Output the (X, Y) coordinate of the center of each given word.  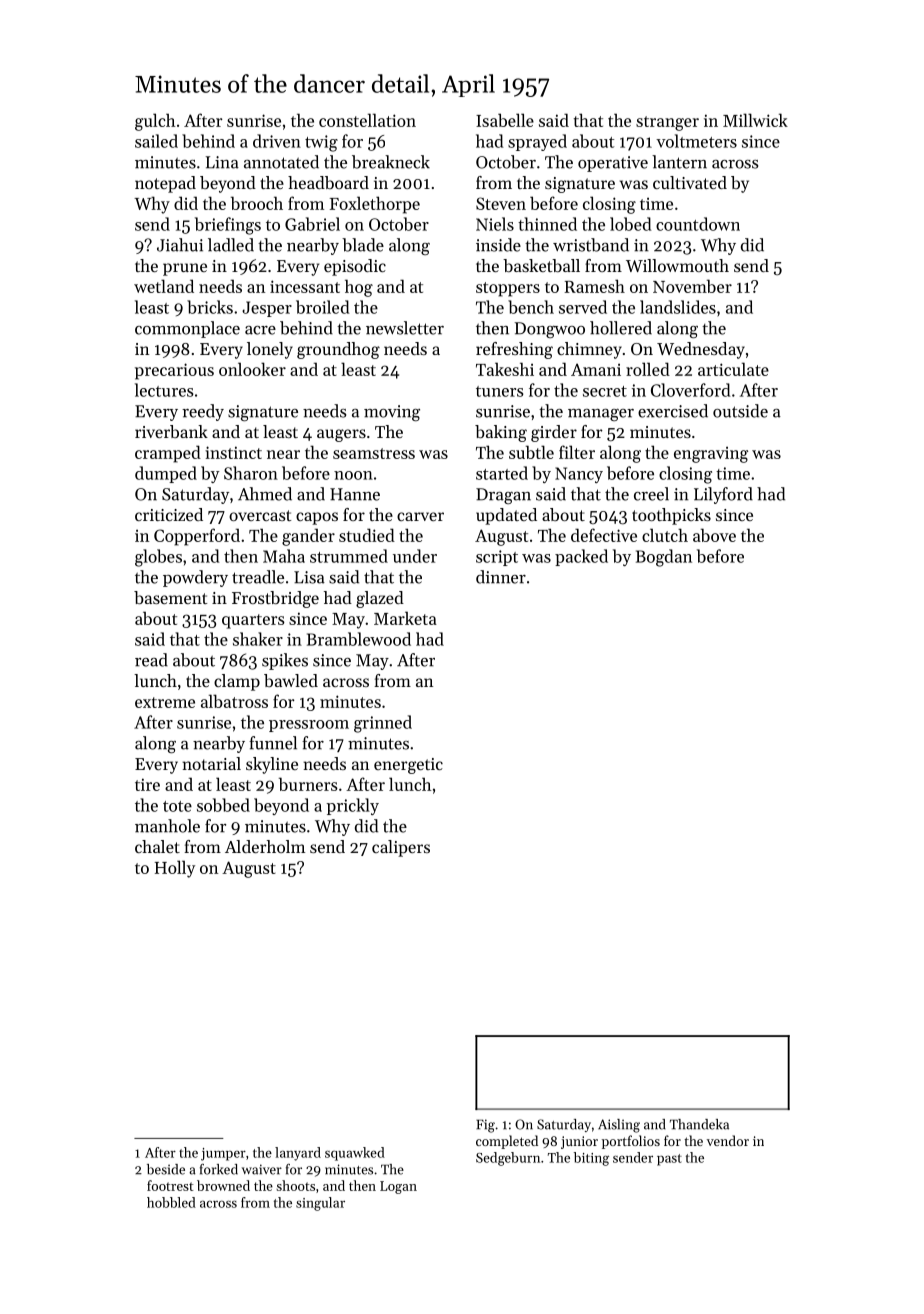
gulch (155, 122)
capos (317, 518)
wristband (591, 245)
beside (166, 1169)
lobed (630, 224)
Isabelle (505, 120)
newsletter (405, 328)
